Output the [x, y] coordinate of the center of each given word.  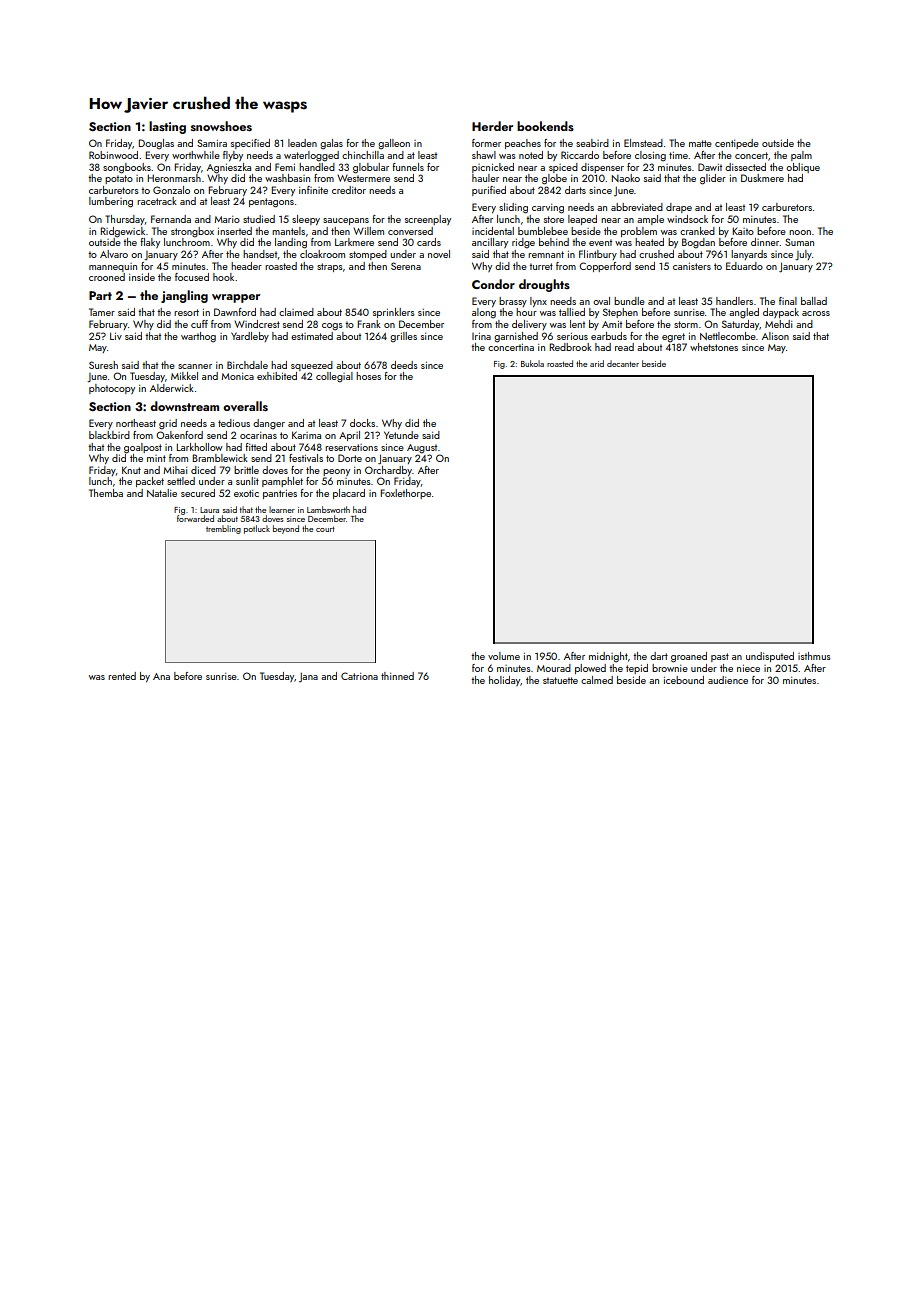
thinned [397, 676]
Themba [106, 493]
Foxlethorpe [406, 494]
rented [122, 676]
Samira [212, 143]
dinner [765, 242]
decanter [623, 363]
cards [429, 242]
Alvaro [114, 254]
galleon [394, 144]
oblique [803, 168]
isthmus [814, 656]
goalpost [143, 448]
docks [362, 423]
